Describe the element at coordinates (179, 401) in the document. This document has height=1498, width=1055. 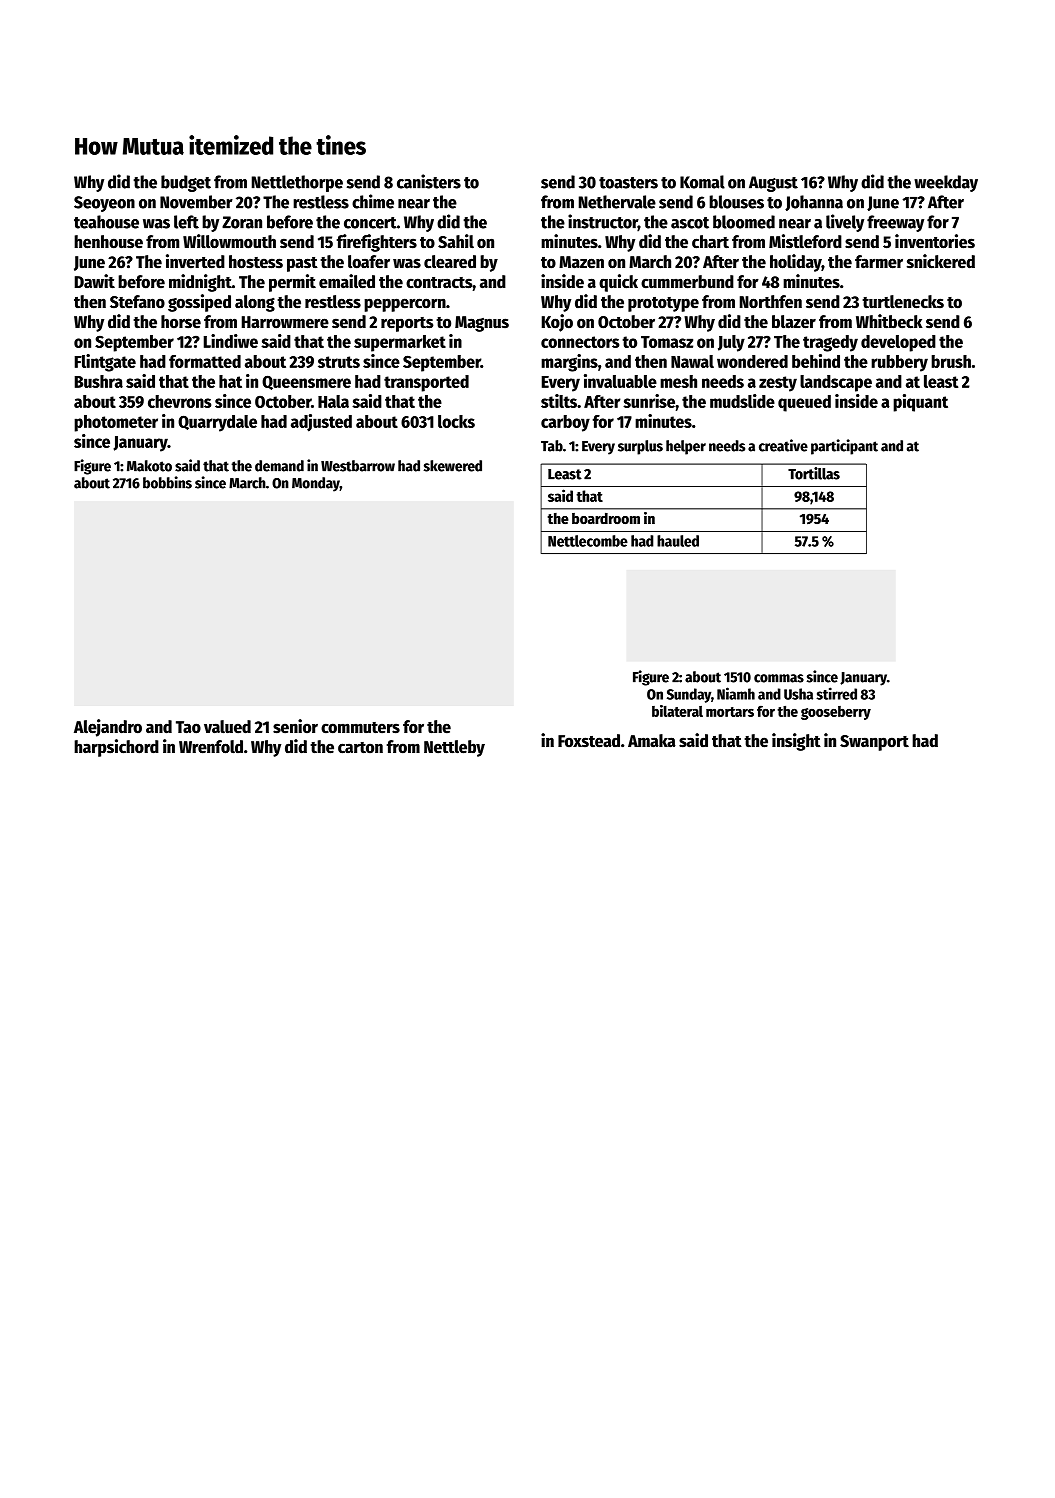
I see `chevrons` at that location.
